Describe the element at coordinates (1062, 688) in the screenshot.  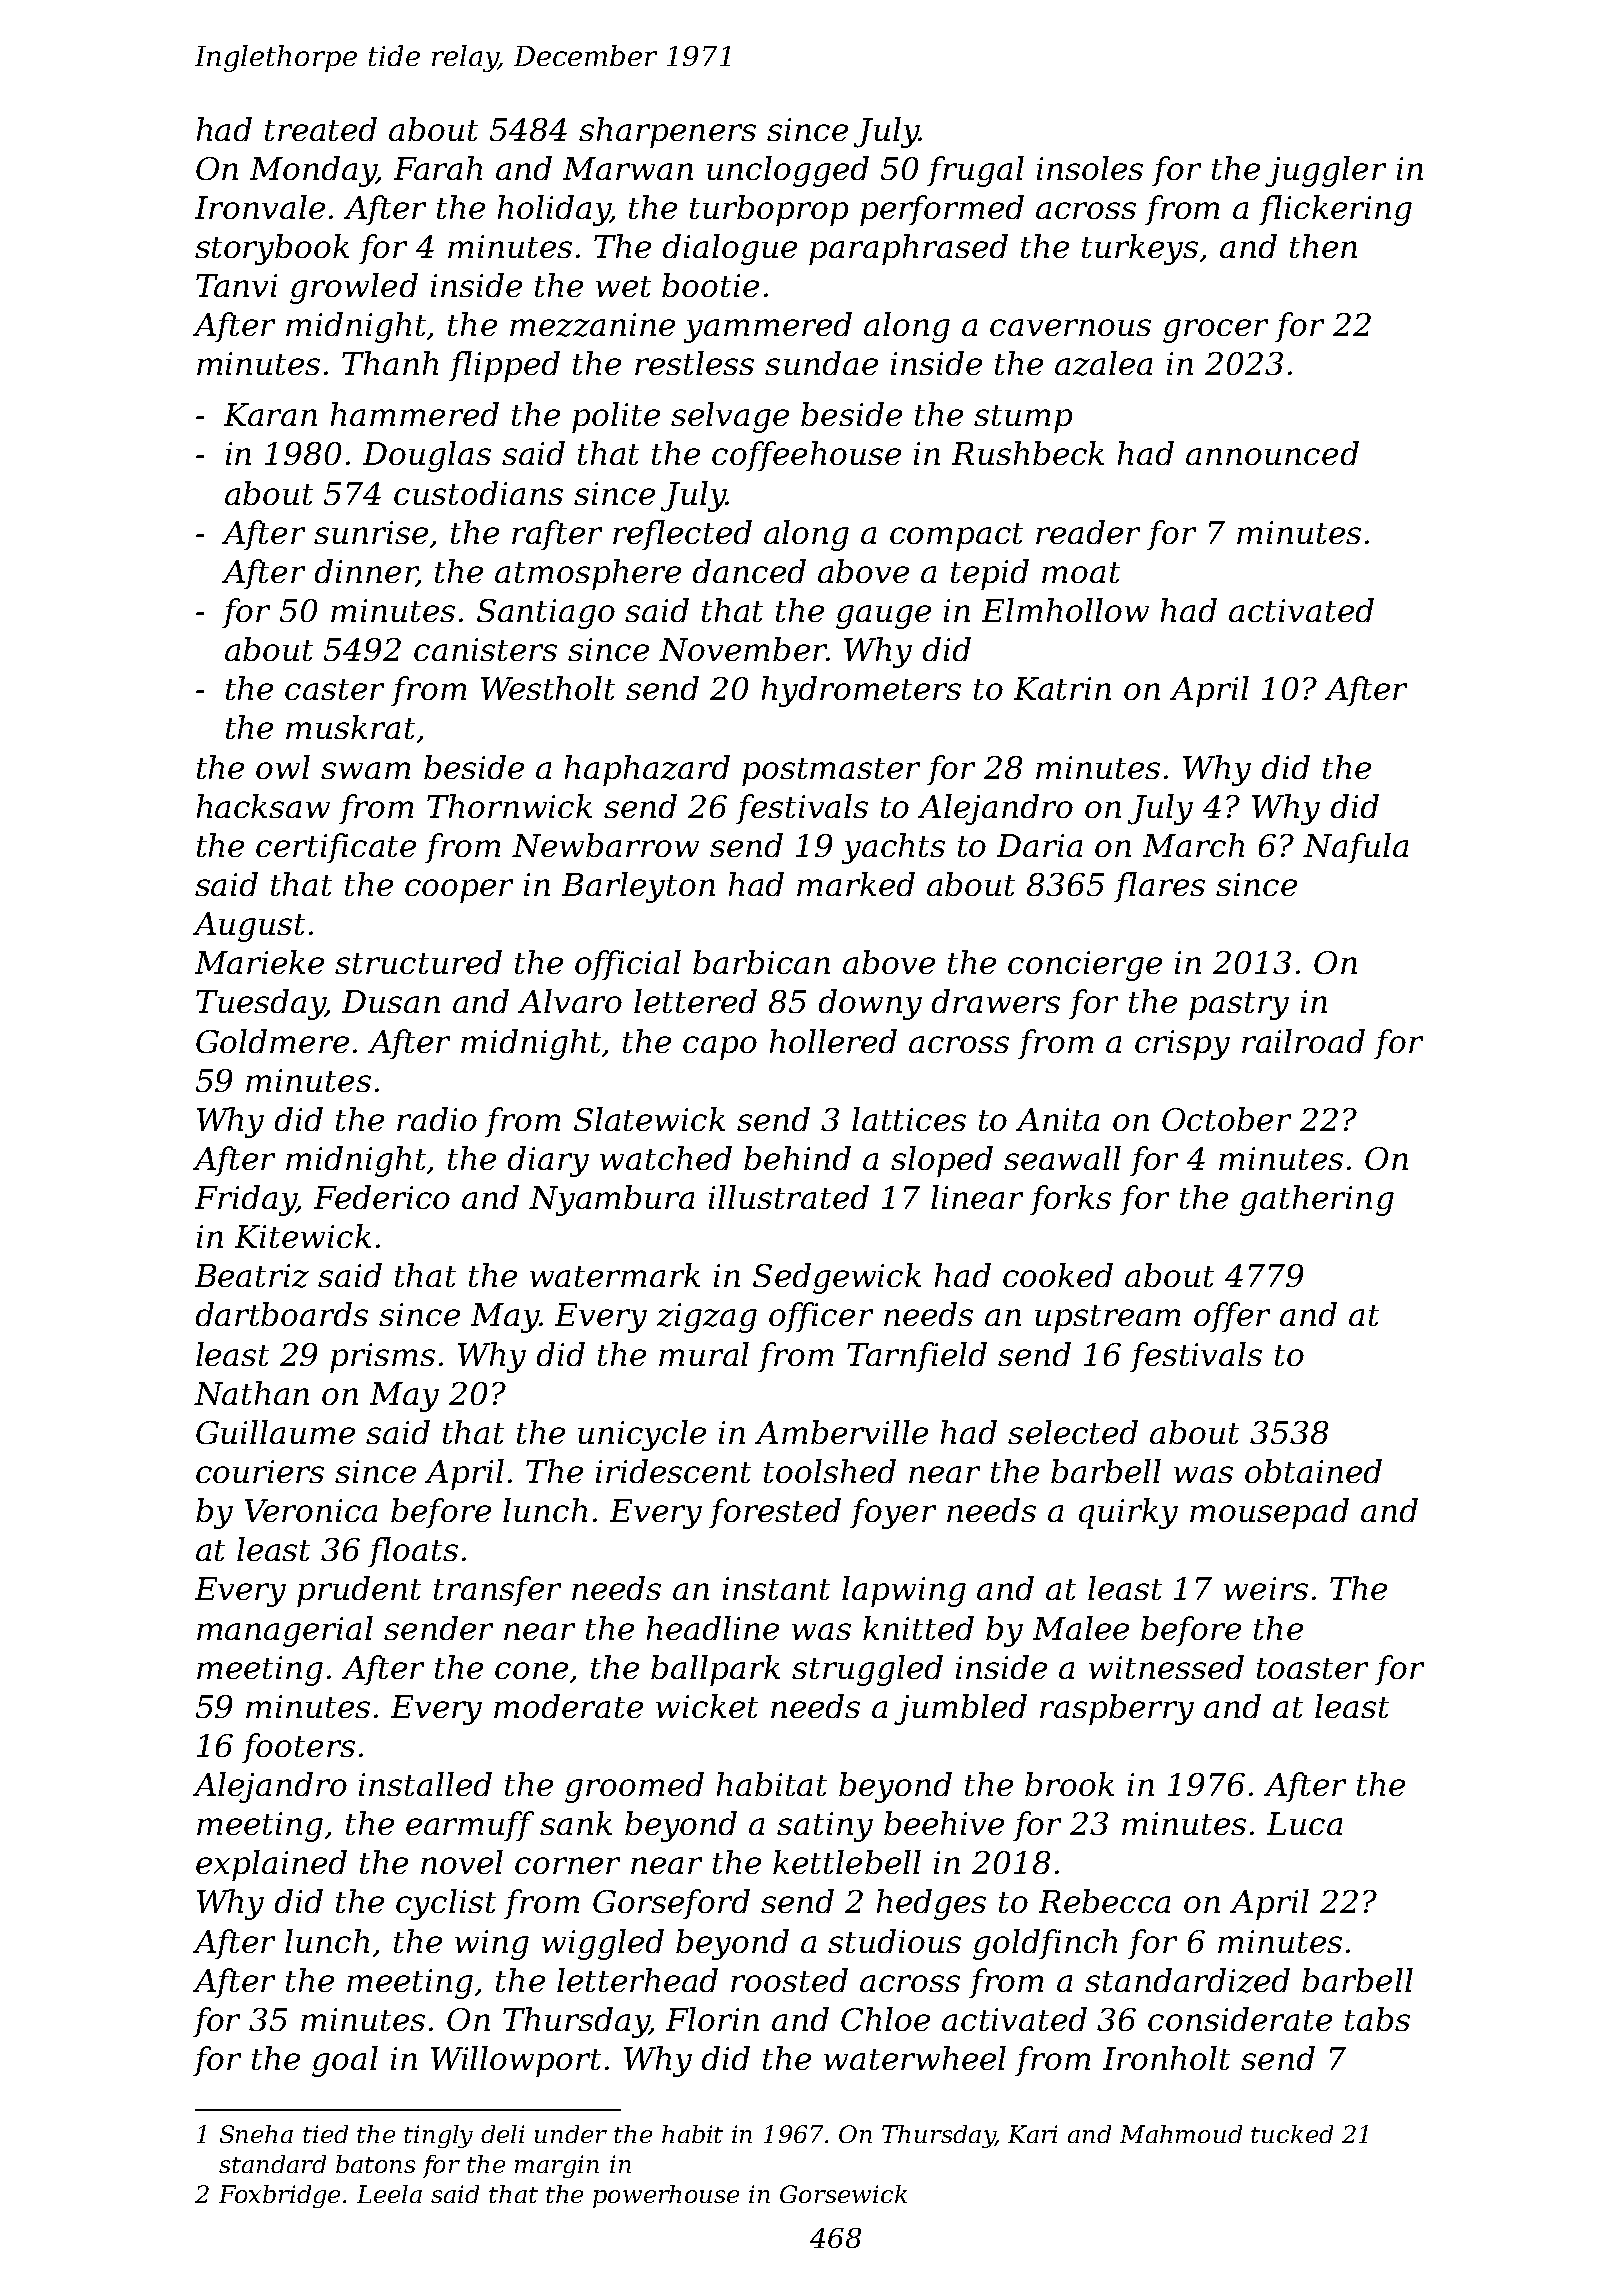
I see `Katrin` at that location.
